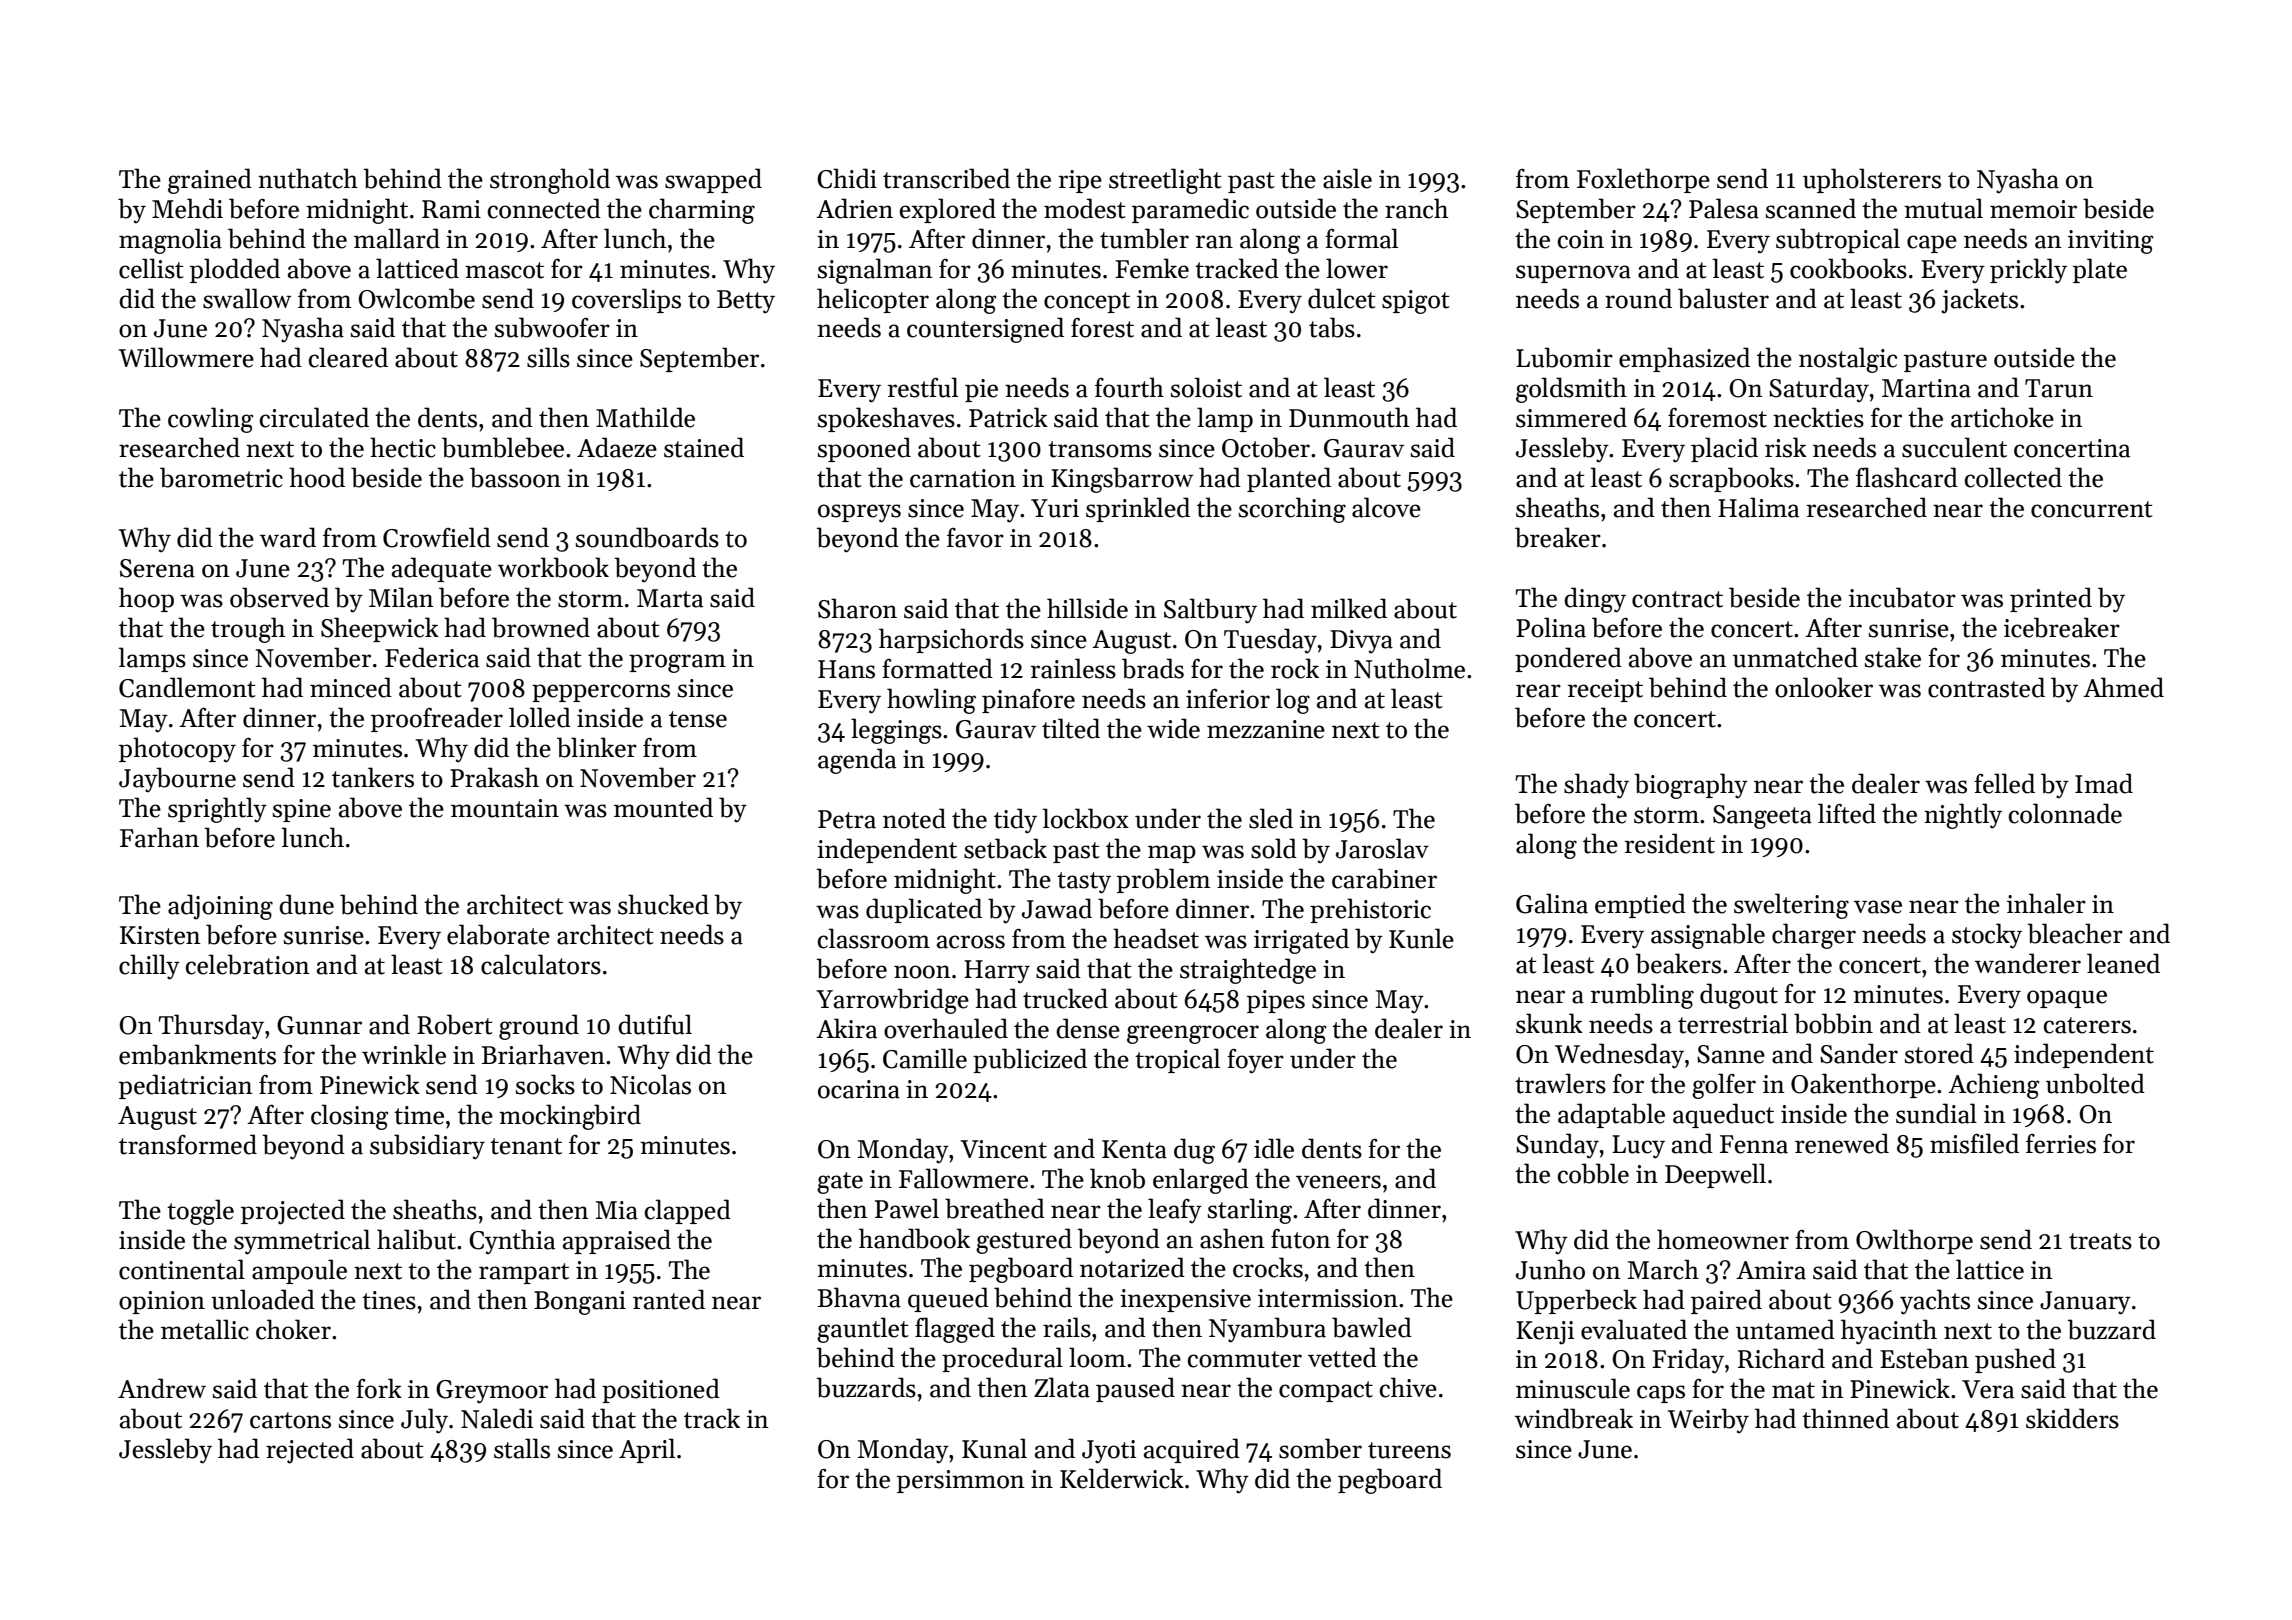 Image resolution: width=2292 pixels, height=1620 pixels. What do you see at coordinates (597, 747) in the screenshot?
I see `blinker` at bounding box center [597, 747].
